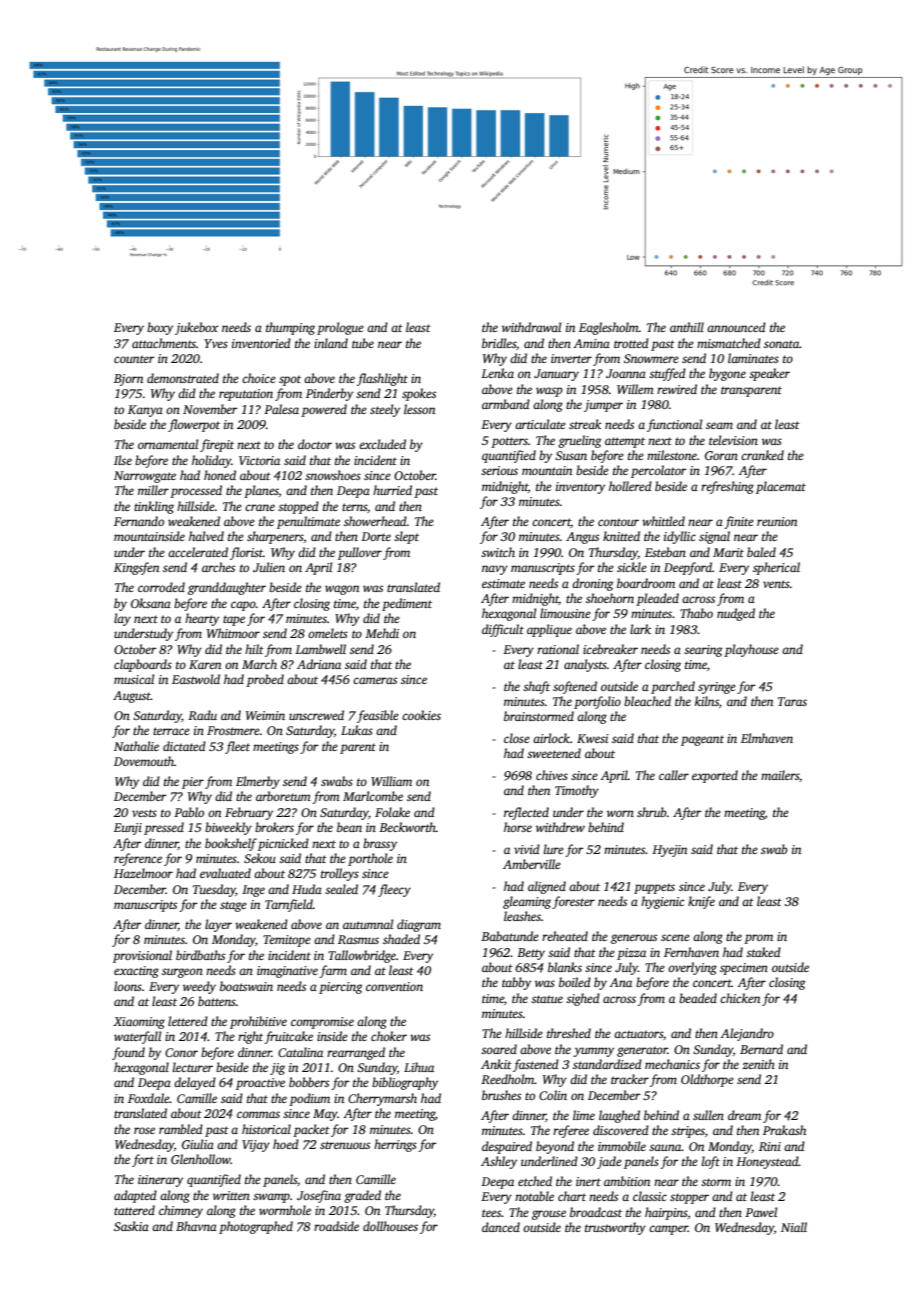 Image resolution: width=924 pixels, height=1308 pixels. Describe the element at coordinates (362, 956) in the screenshot. I see `Tallowbridge` at that location.
